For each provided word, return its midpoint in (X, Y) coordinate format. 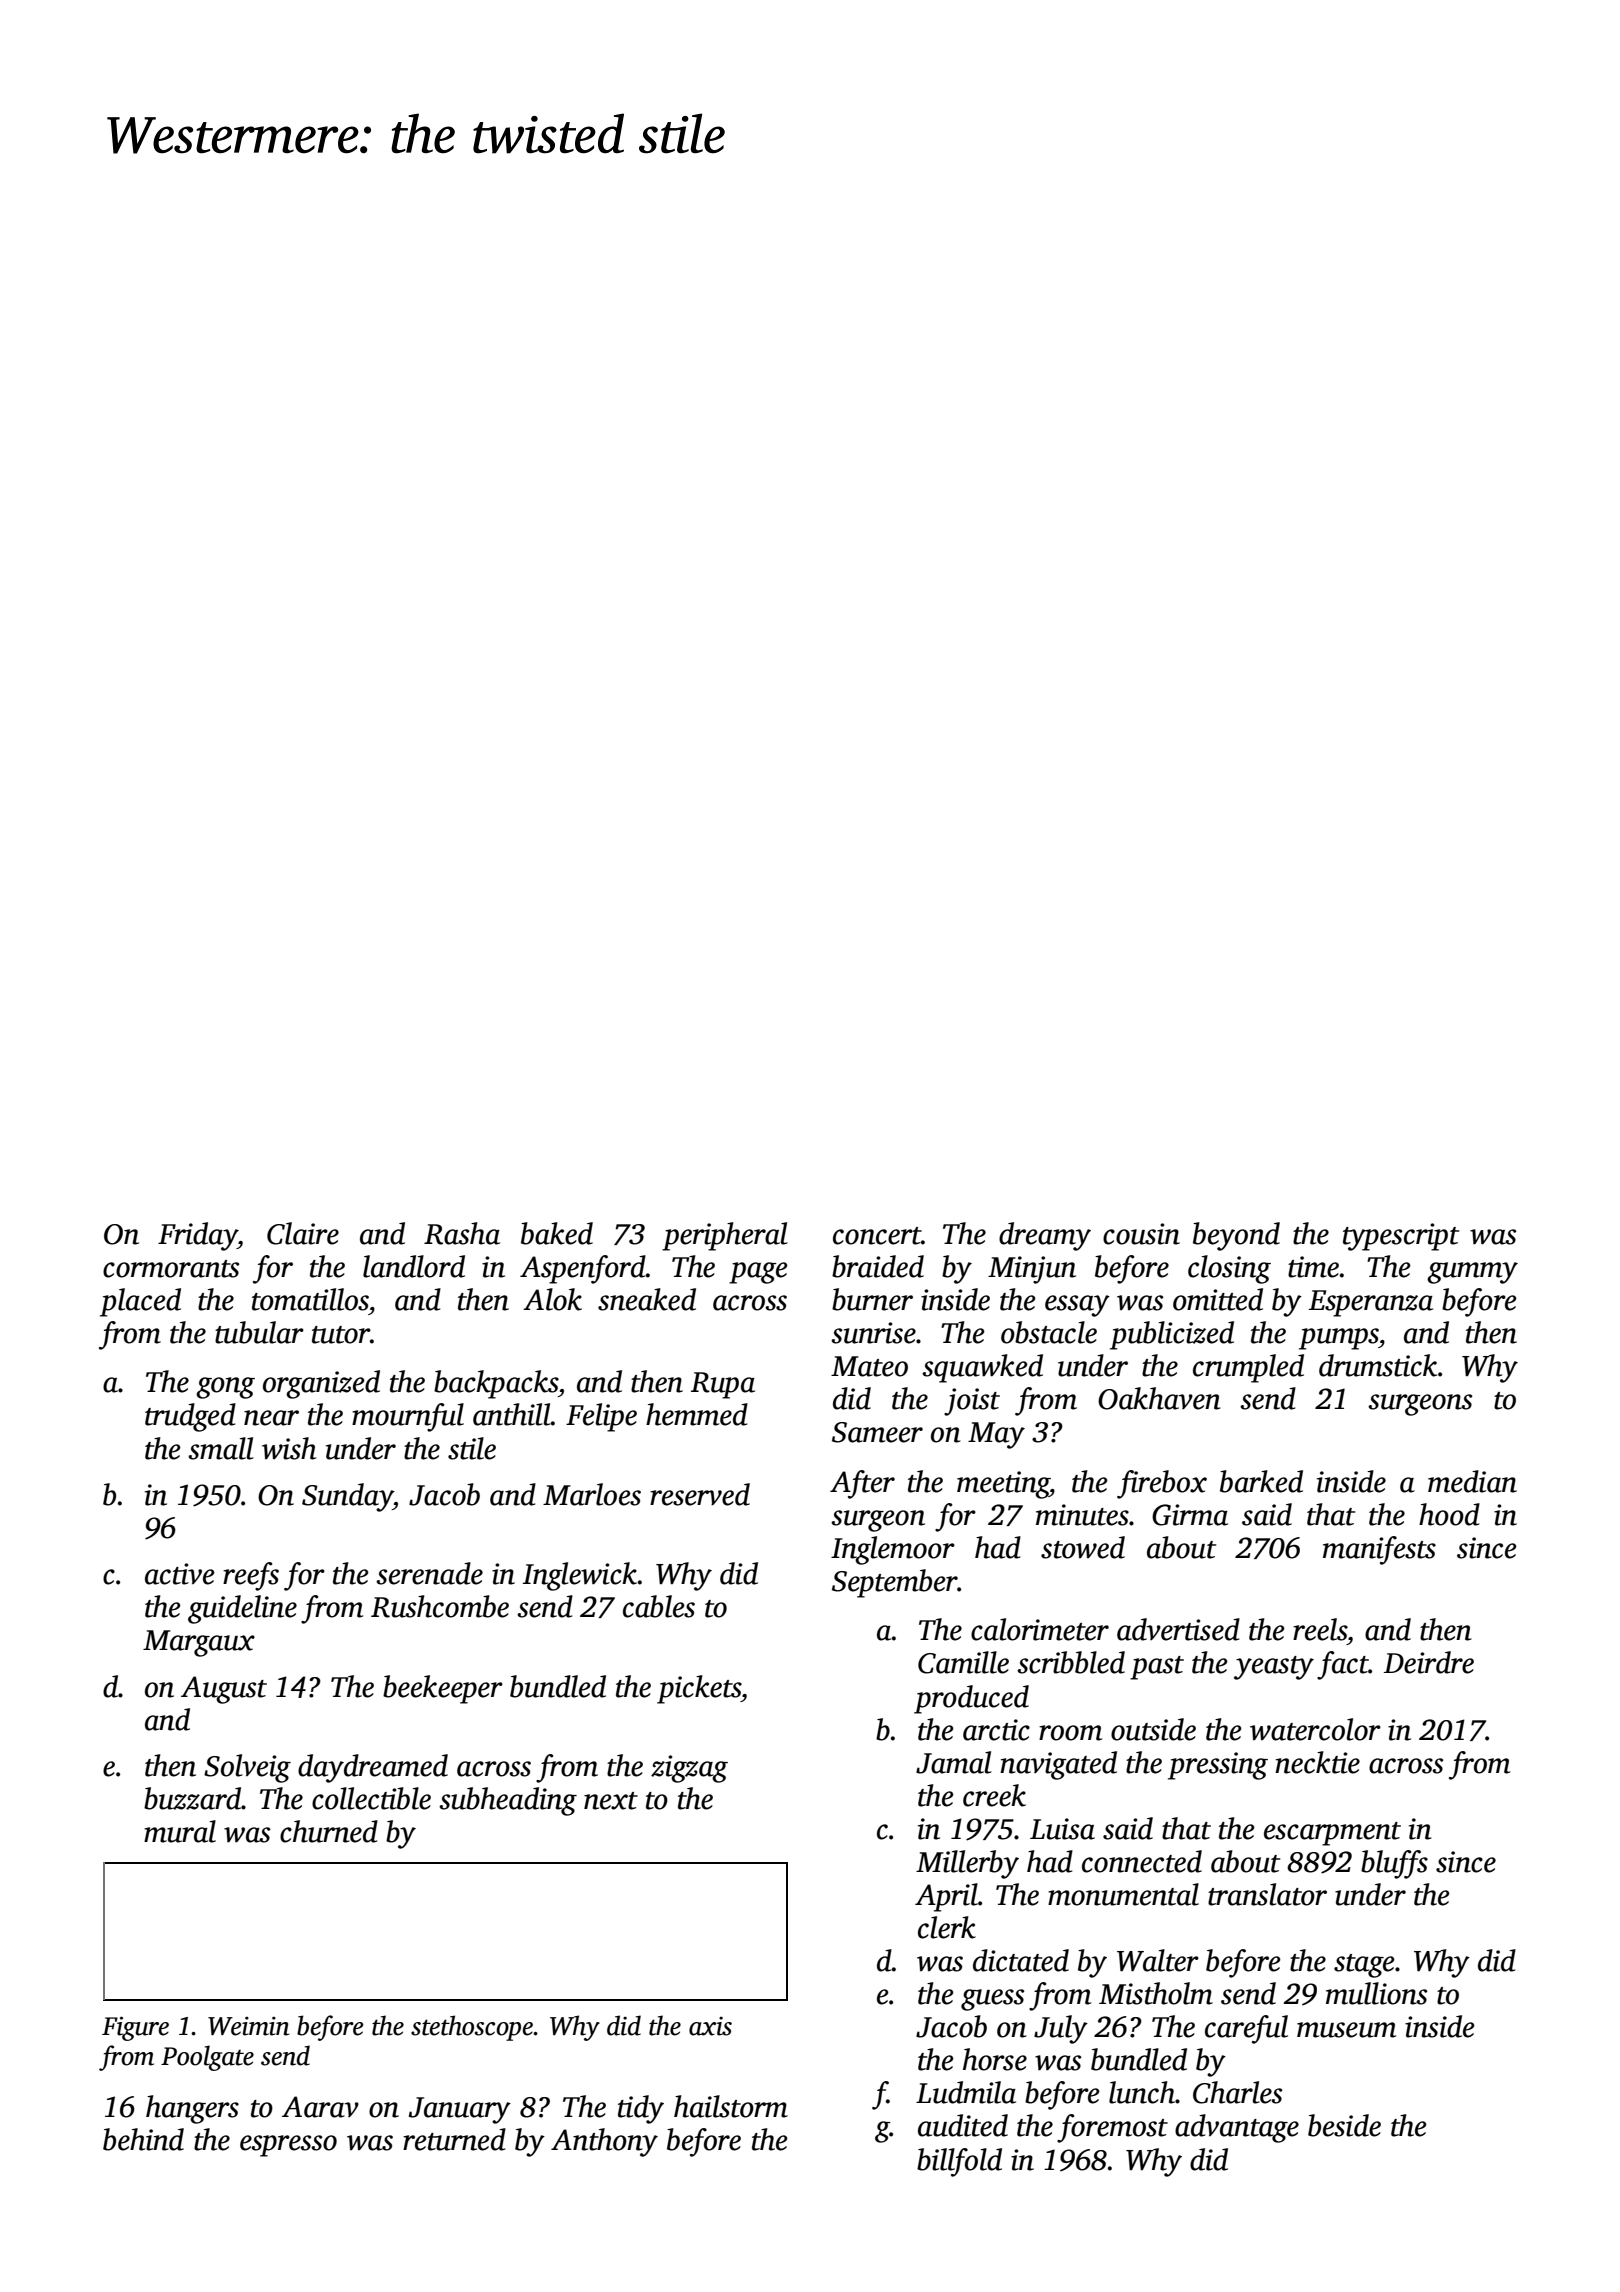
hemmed (697, 1414)
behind (143, 2139)
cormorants (171, 1269)
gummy (1472, 1273)
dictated (1021, 1960)
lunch (1142, 2092)
